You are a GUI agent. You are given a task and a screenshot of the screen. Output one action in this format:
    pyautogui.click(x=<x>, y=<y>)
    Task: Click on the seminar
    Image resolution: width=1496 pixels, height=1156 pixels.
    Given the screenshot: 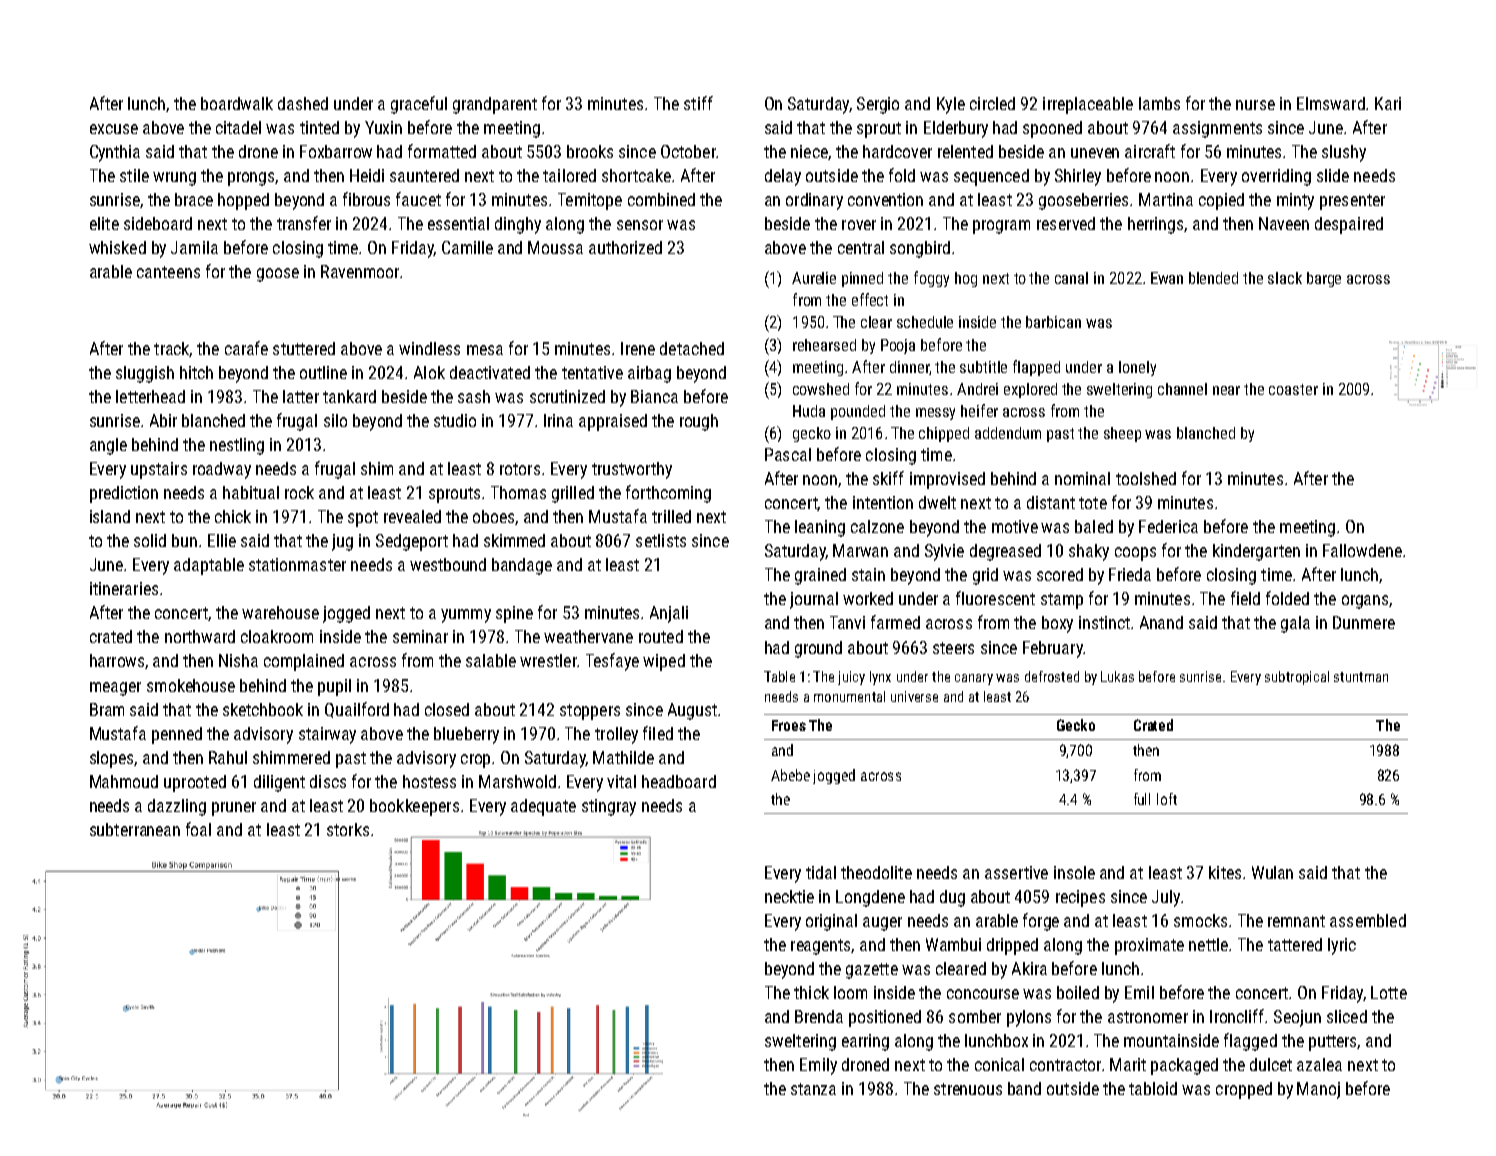 What is the action you would take?
    pyautogui.click(x=420, y=636)
